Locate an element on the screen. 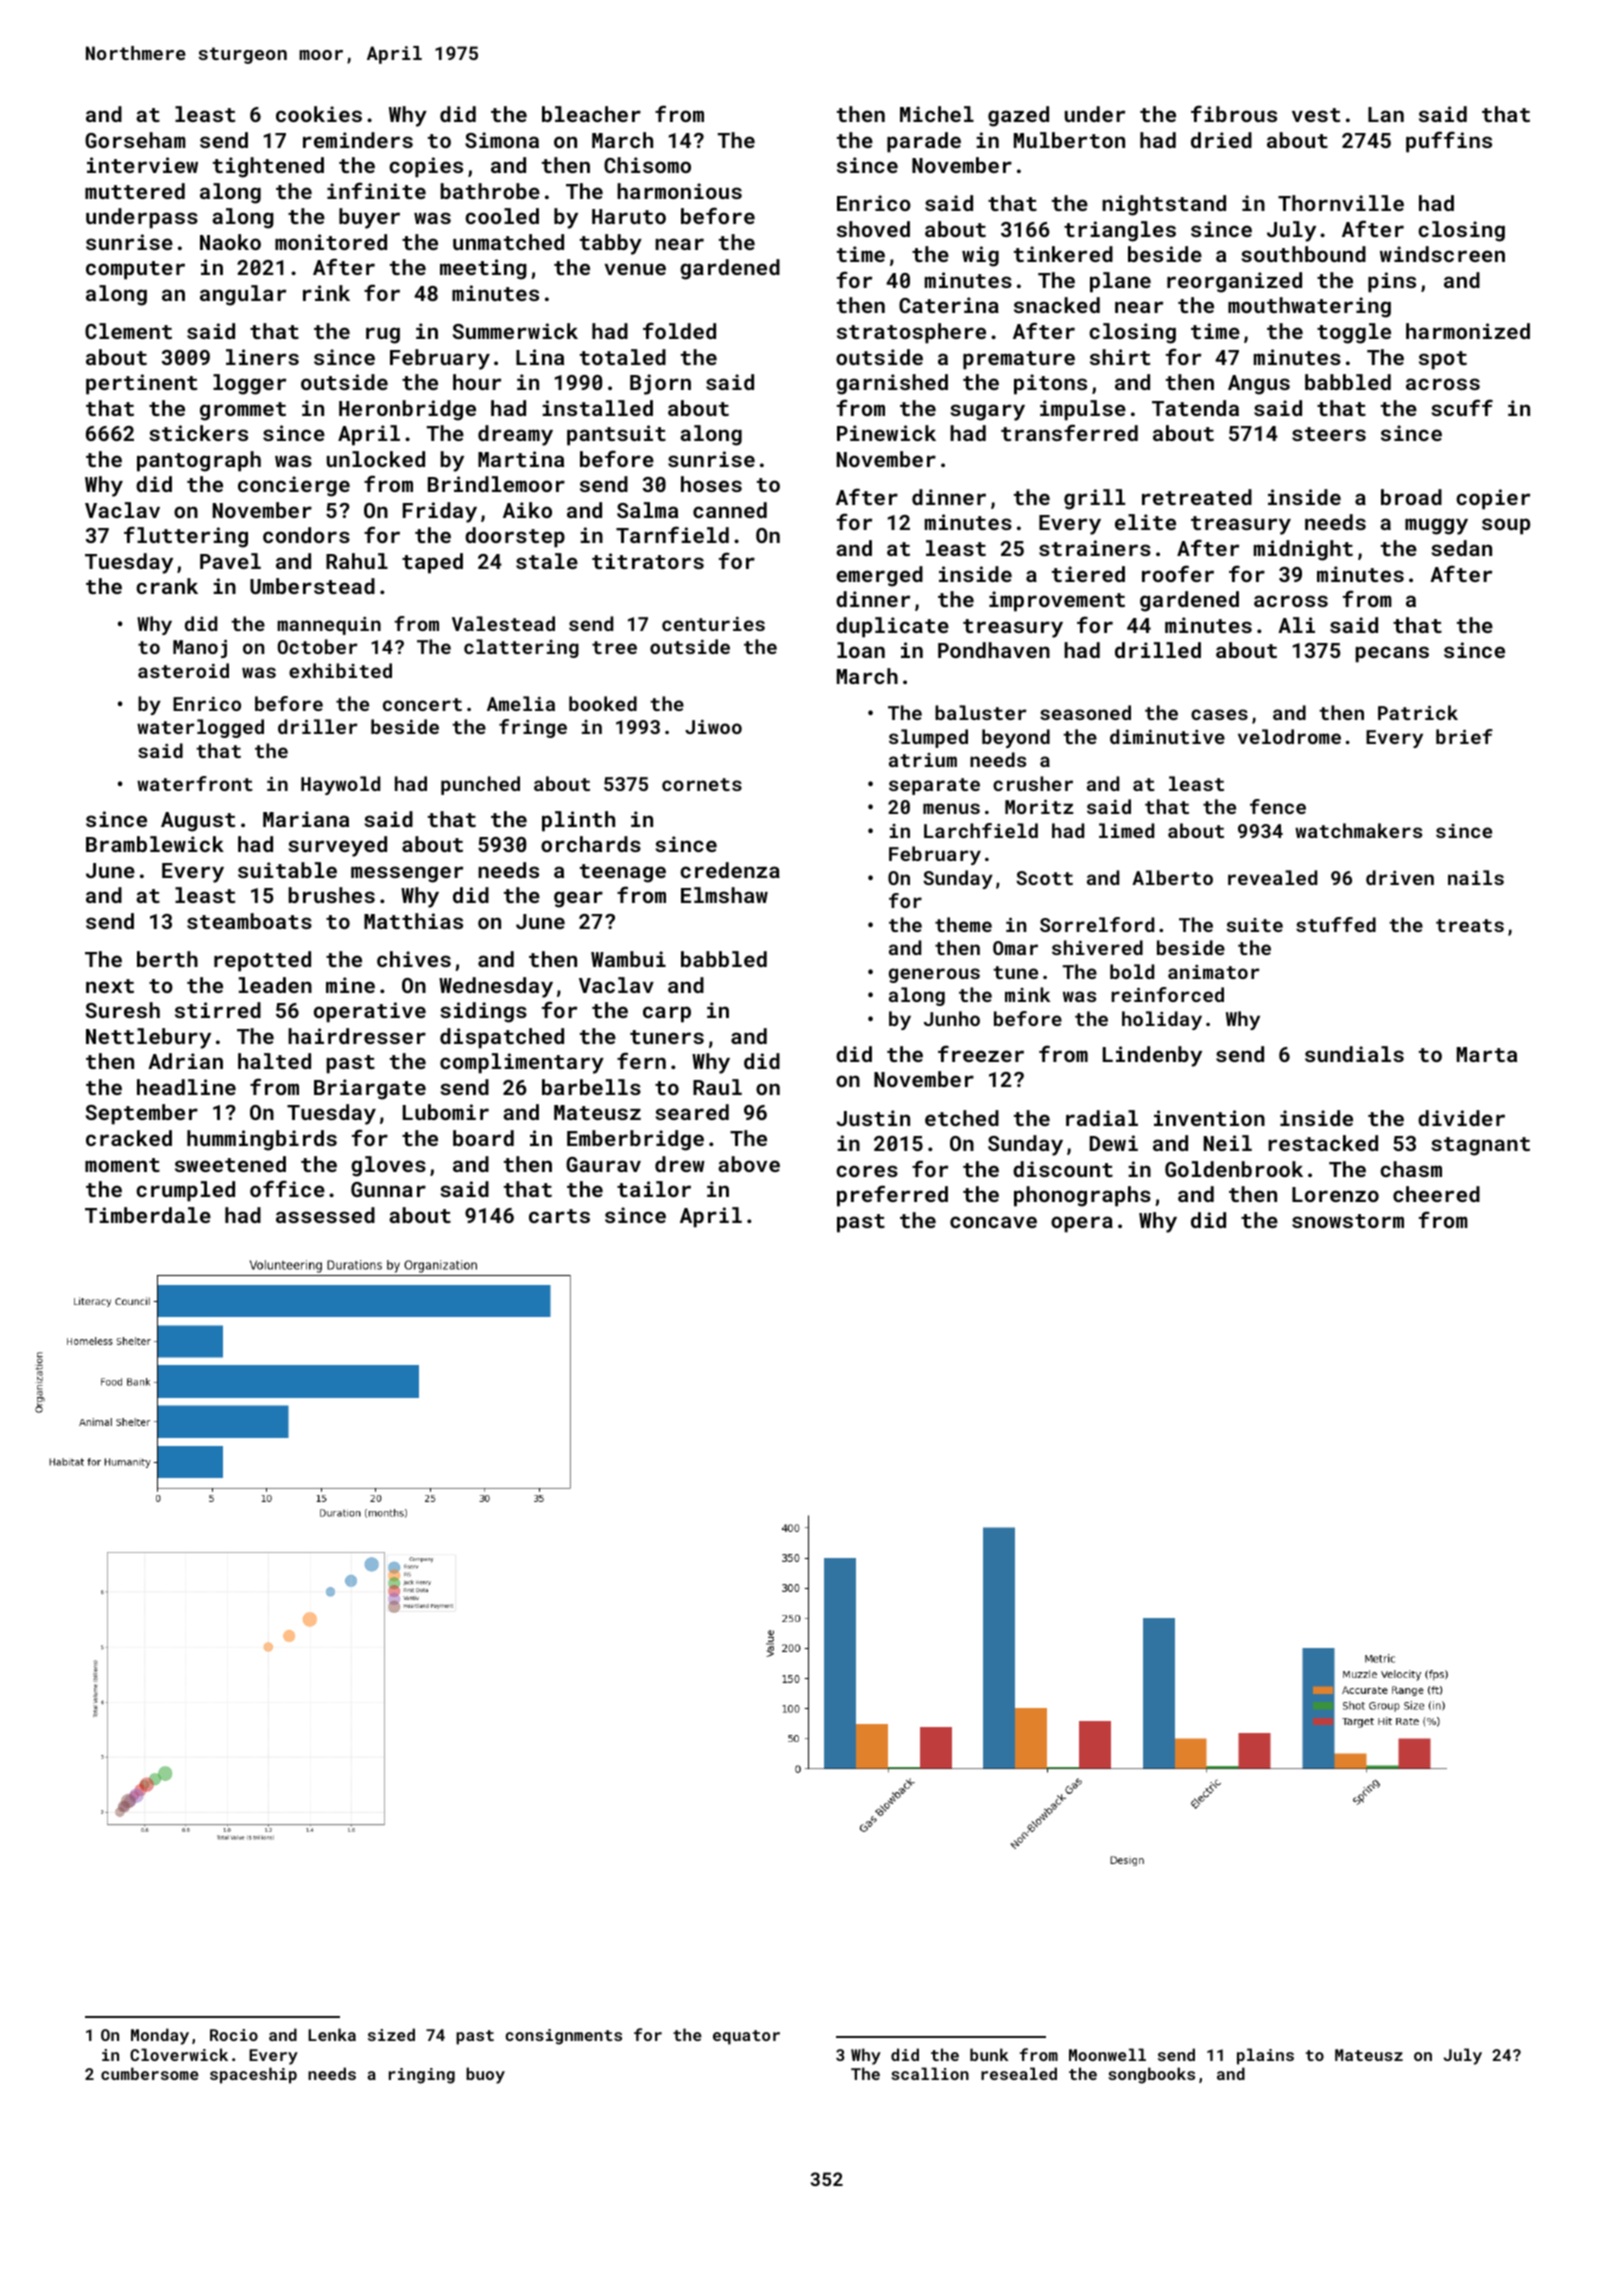 This screenshot has height=2292, width=1620. board is located at coordinates (483, 1138).
